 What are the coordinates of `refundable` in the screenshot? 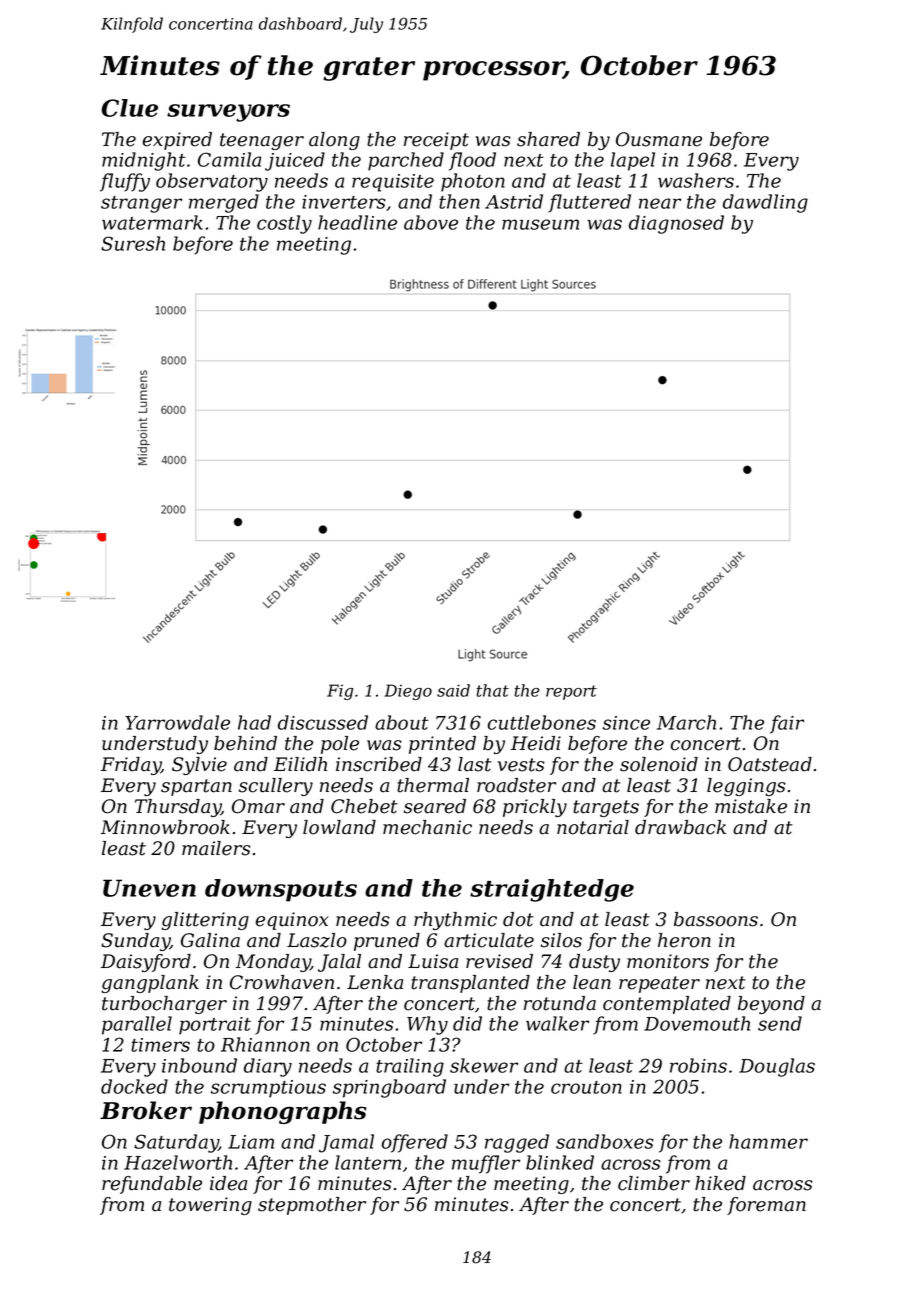 It's located at (152, 1185).
